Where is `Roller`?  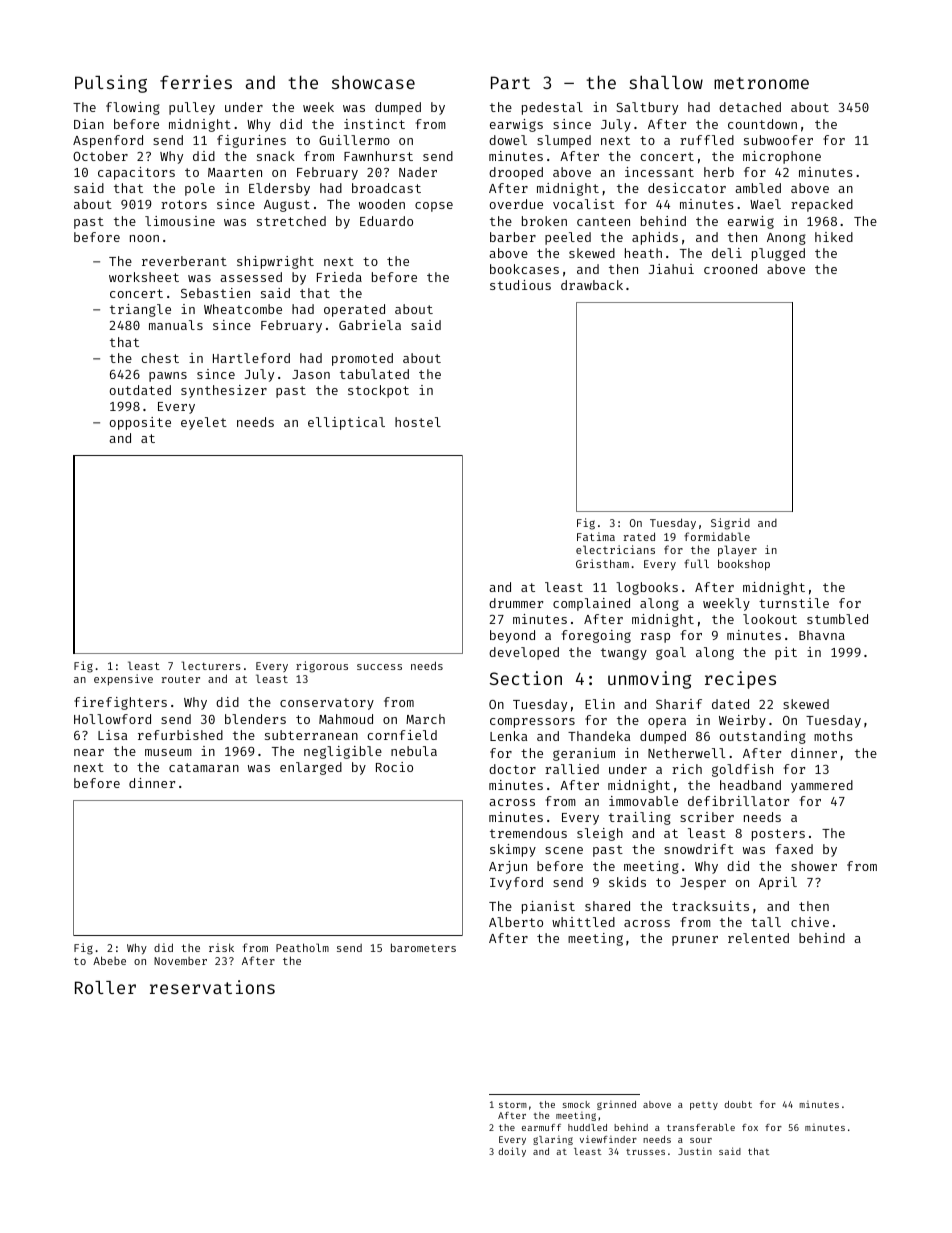 Roller is located at coordinates (105, 987).
